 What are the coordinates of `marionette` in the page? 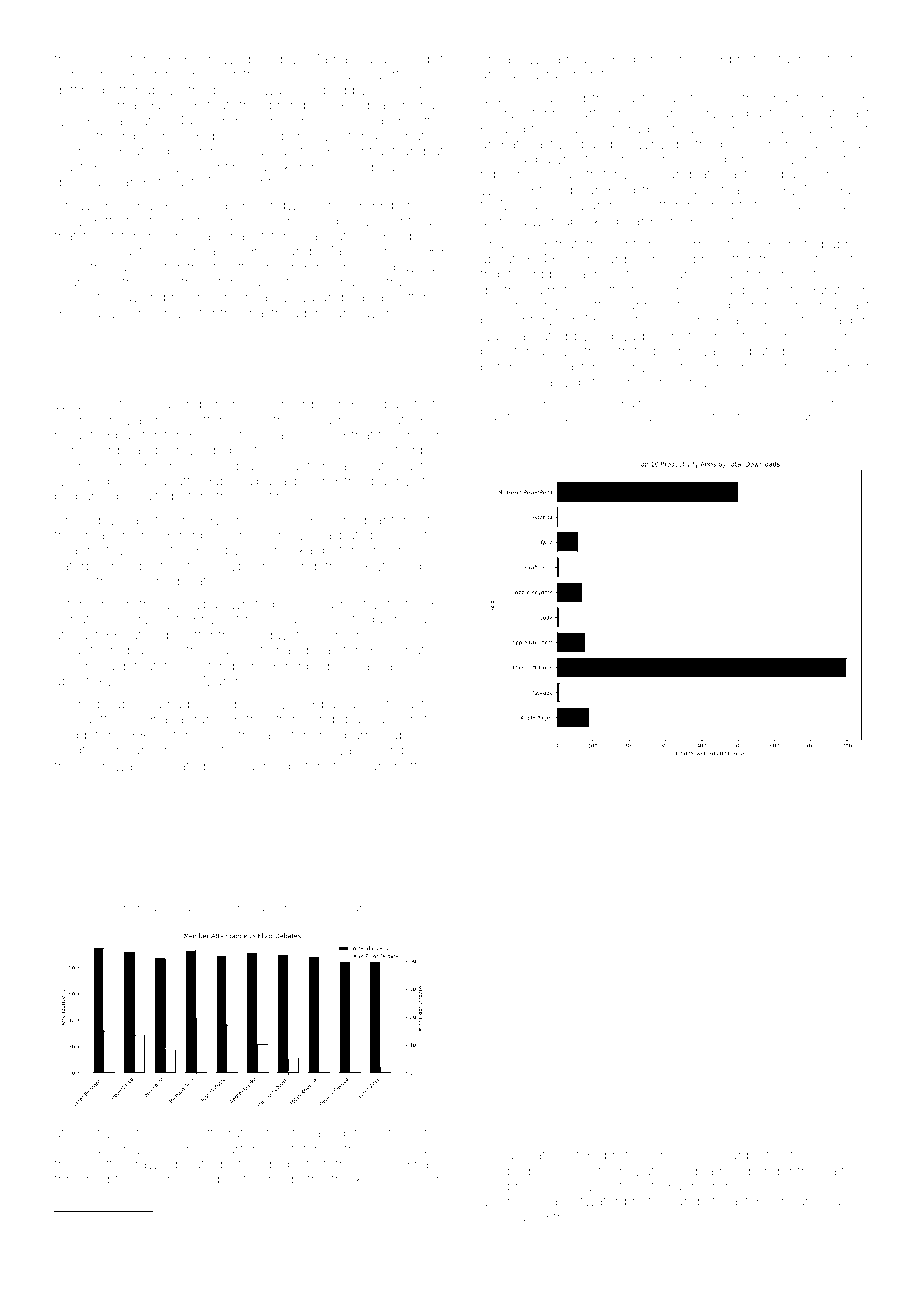 It's located at (392, 766).
